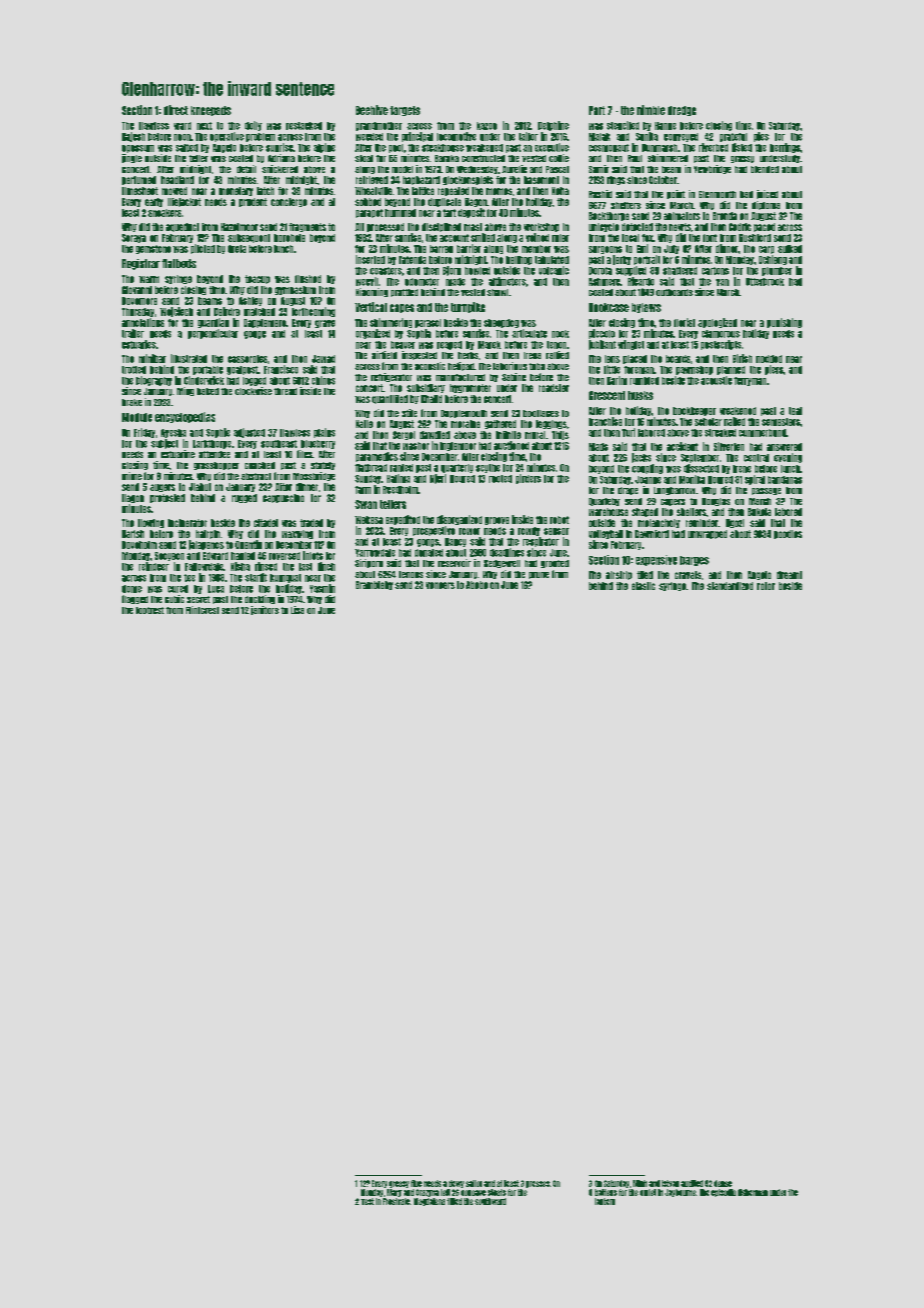 The height and width of the screenshot is (1308, 924). Describe the element at coordinates (394, 1193) in the screenshot. I see `Mary` at that location.
